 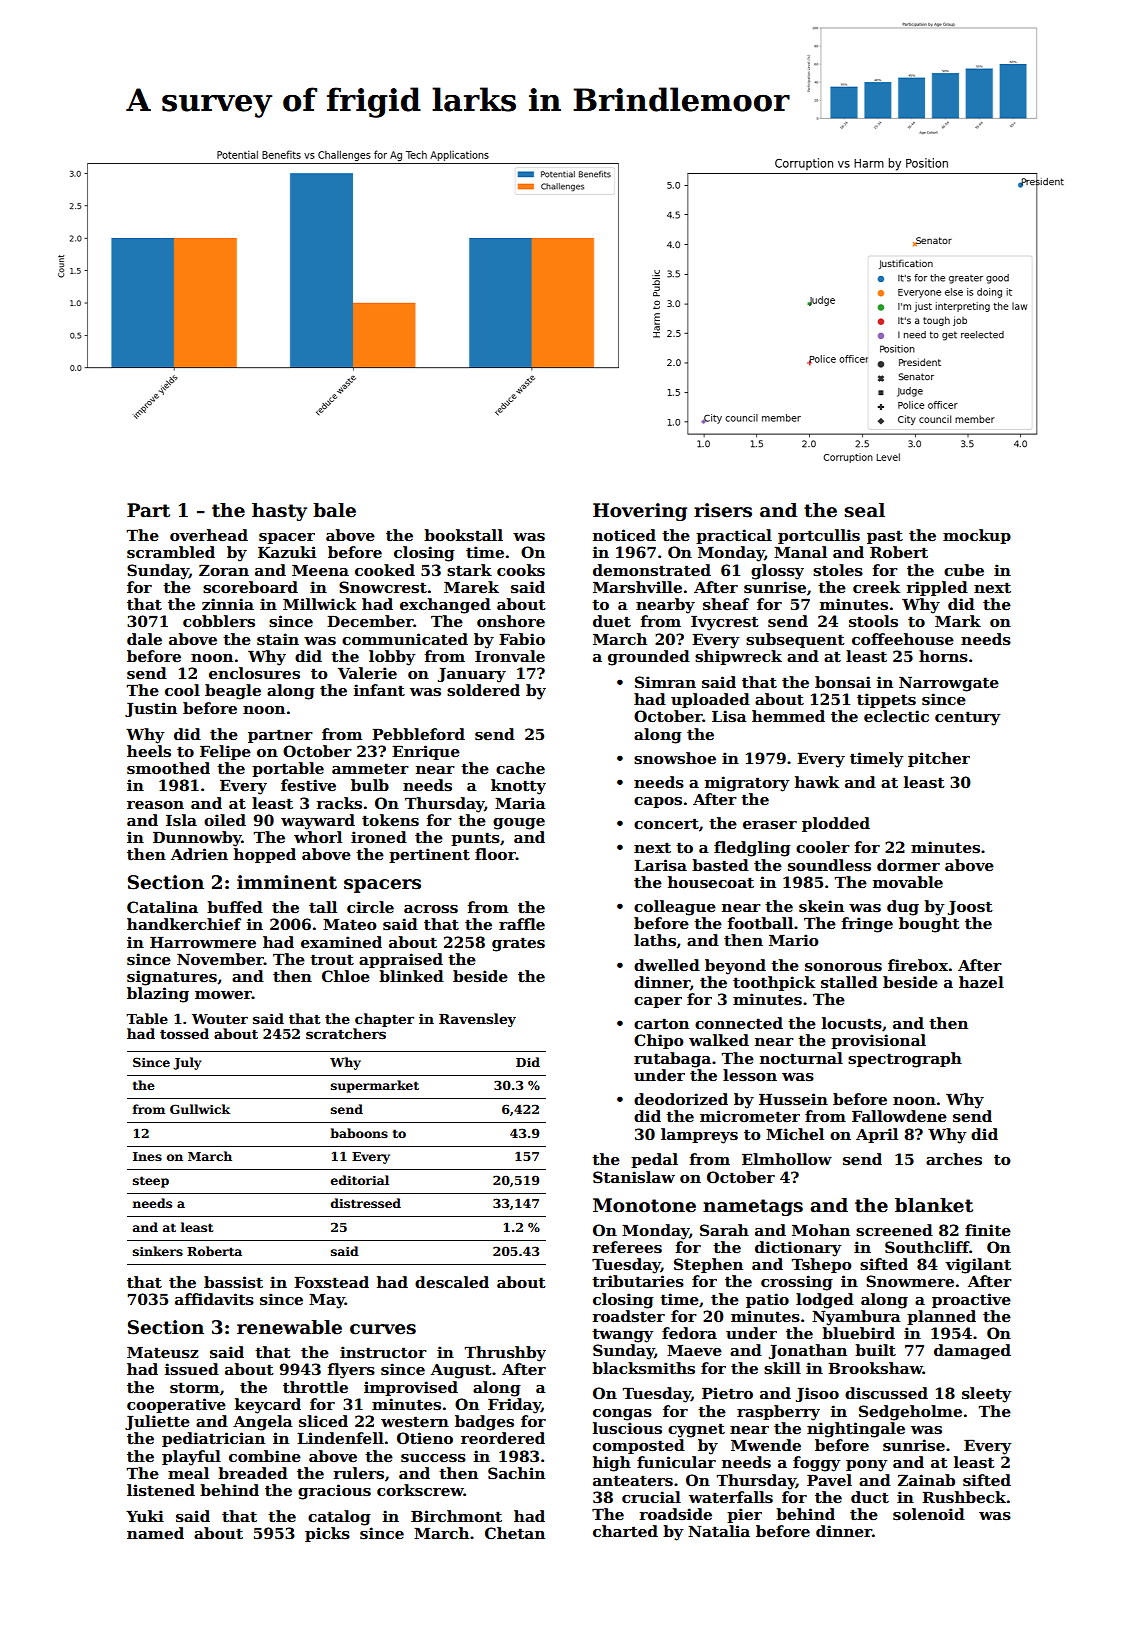 I want to click on Yuki, so click(x=145, y=1516).
